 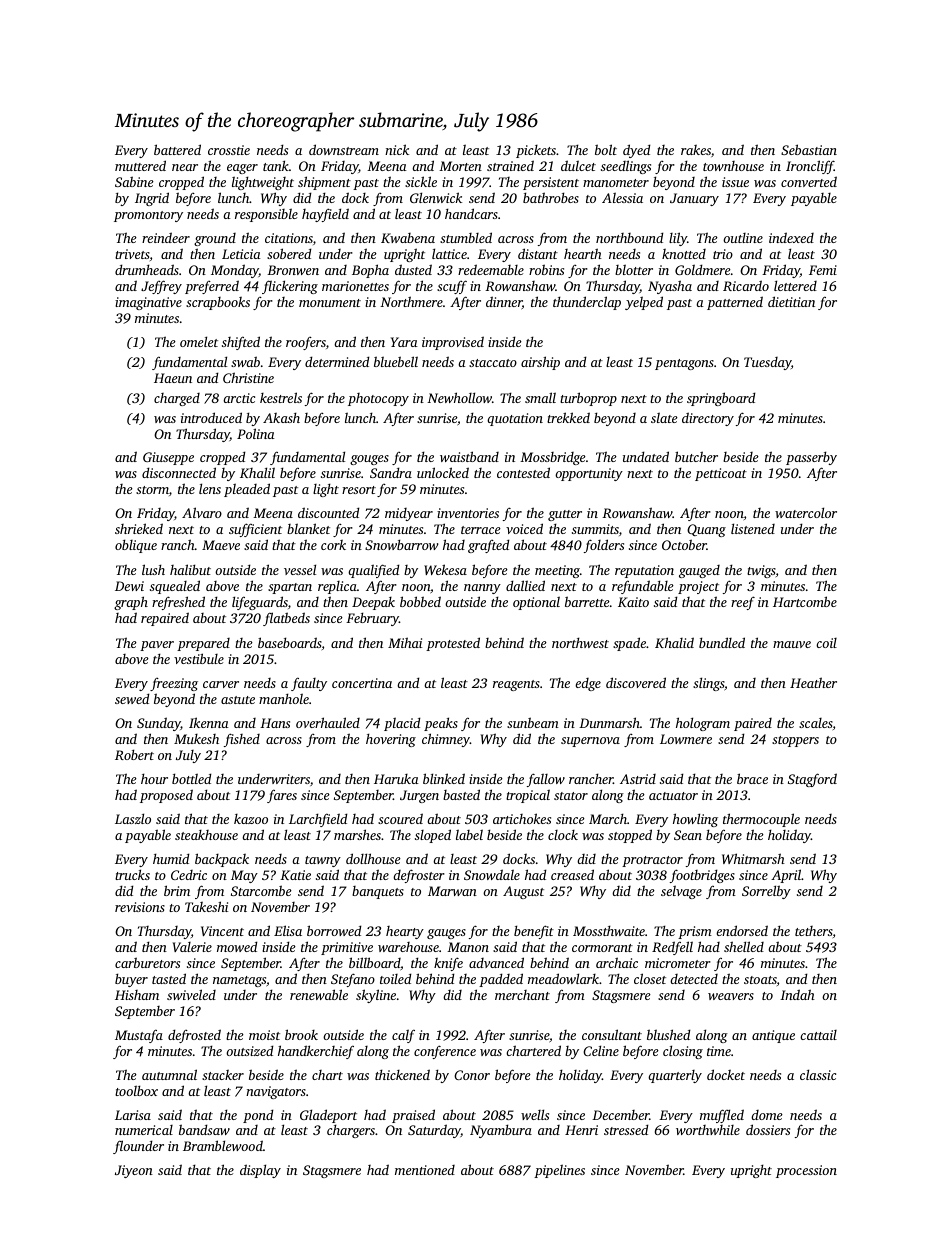 What do you see at coordinates (522, 995) in the image?
I see `merchant` at bounding box center [522, 995].
